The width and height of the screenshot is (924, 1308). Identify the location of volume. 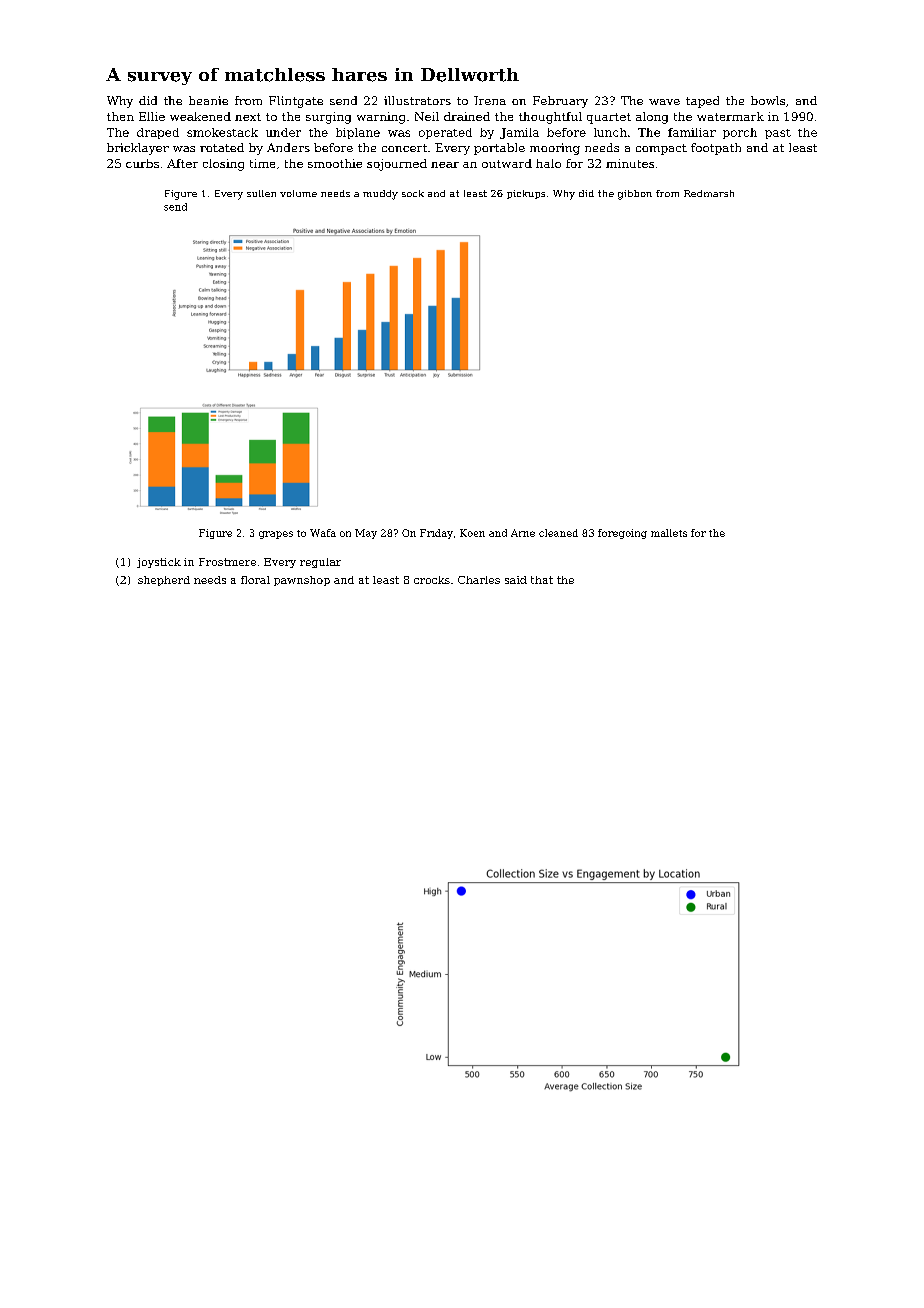
(298, 193).
